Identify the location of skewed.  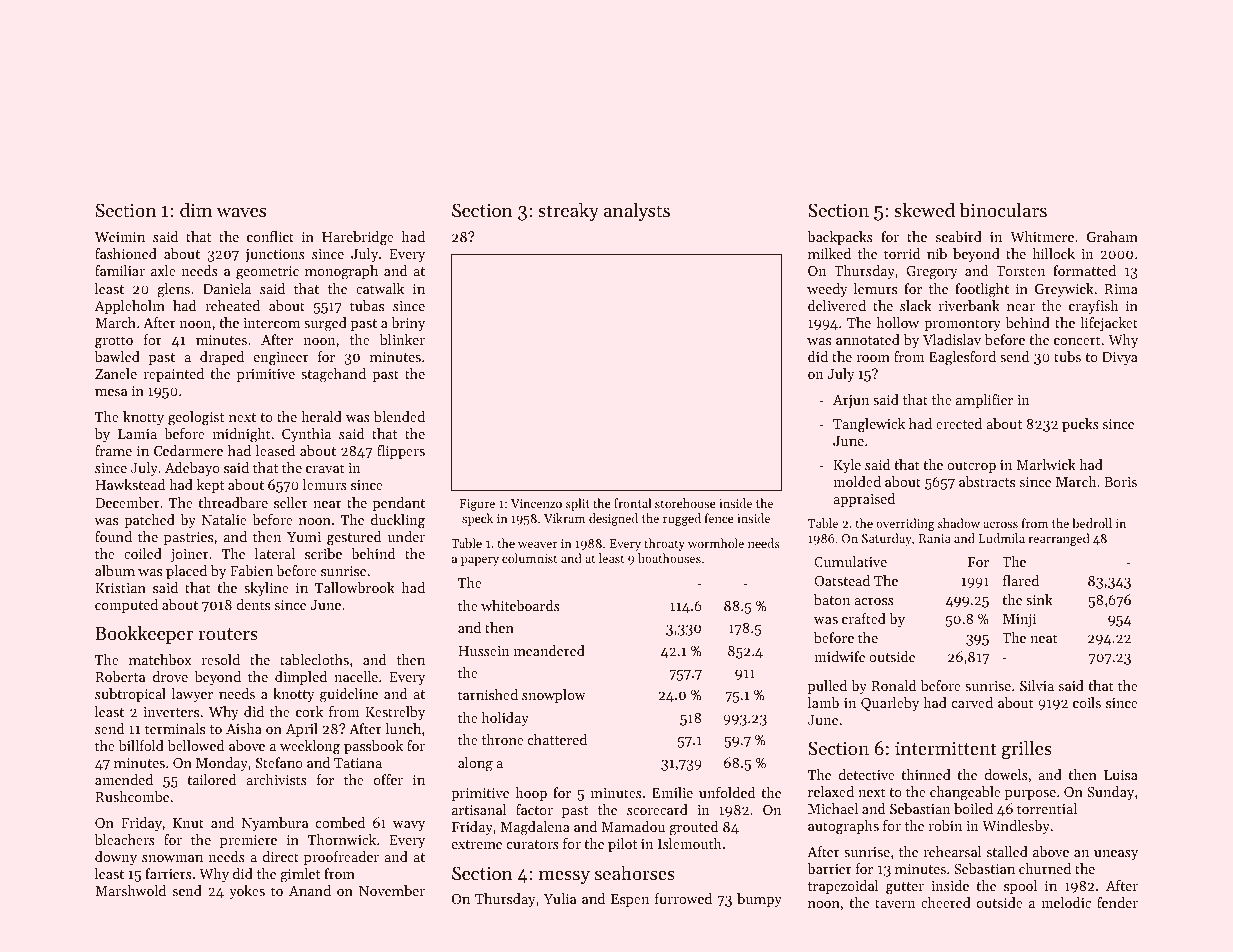
(924, 209).
